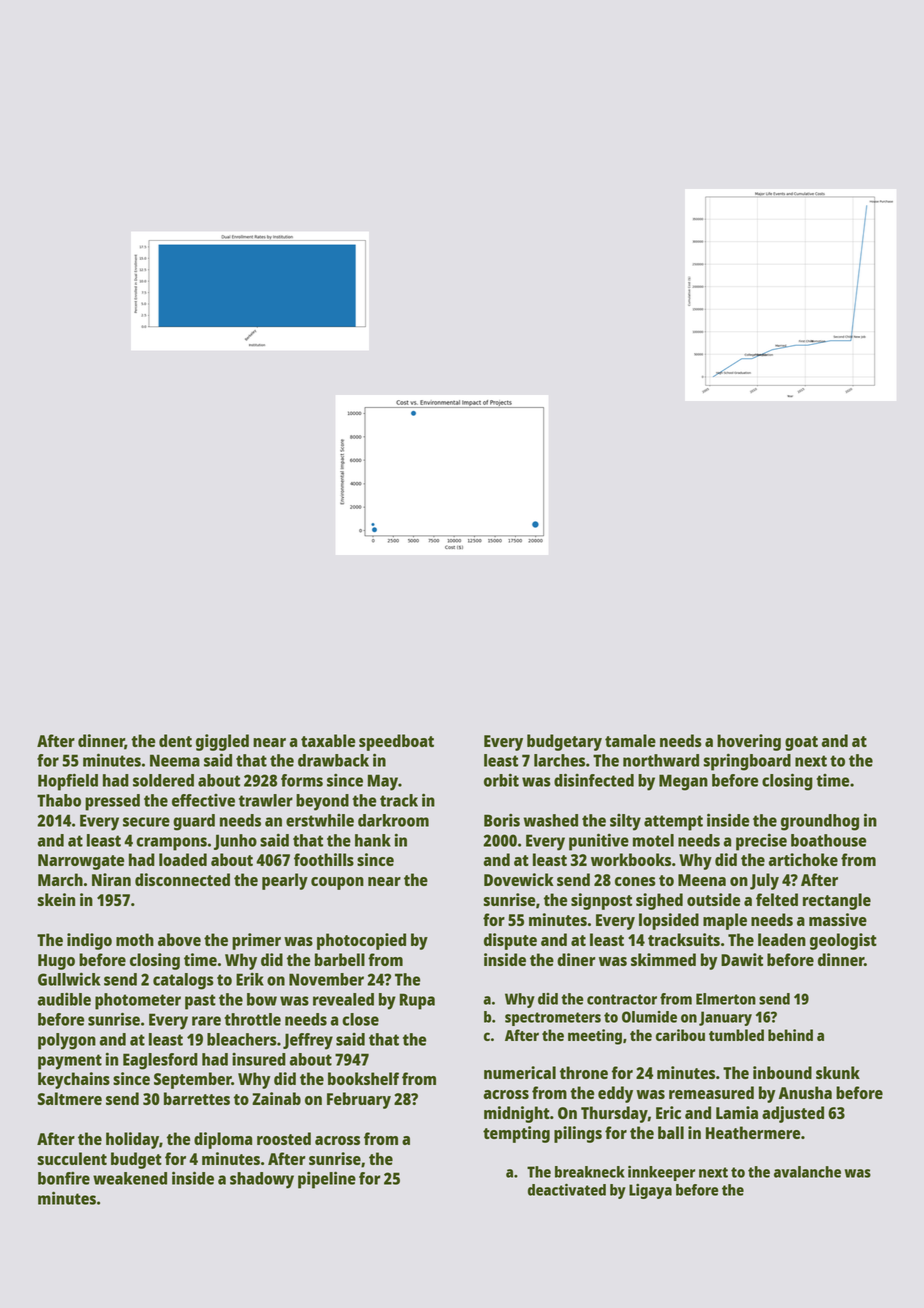 This document has height=1308, width=924. Describe the element at coordinates (285, 881) in the document. I see `pearly` at that location.
